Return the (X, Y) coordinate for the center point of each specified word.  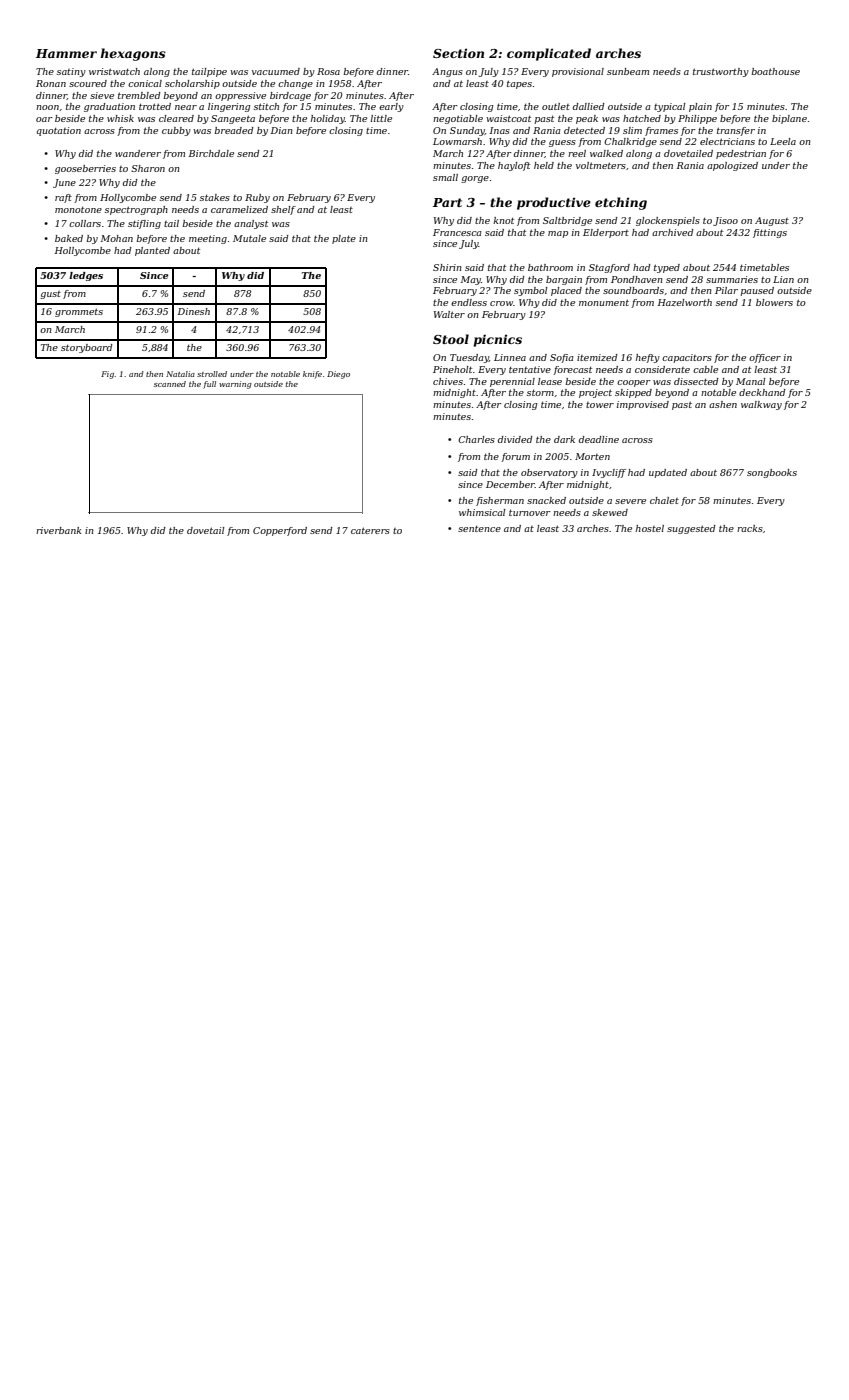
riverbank (58, 530)
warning (235, 385)
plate (344, 239)
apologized (732, 166)
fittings (770, 233)
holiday (328, 119)
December (510, 484)
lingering (229, 107)
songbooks (772, 473)
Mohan (117, 238)
